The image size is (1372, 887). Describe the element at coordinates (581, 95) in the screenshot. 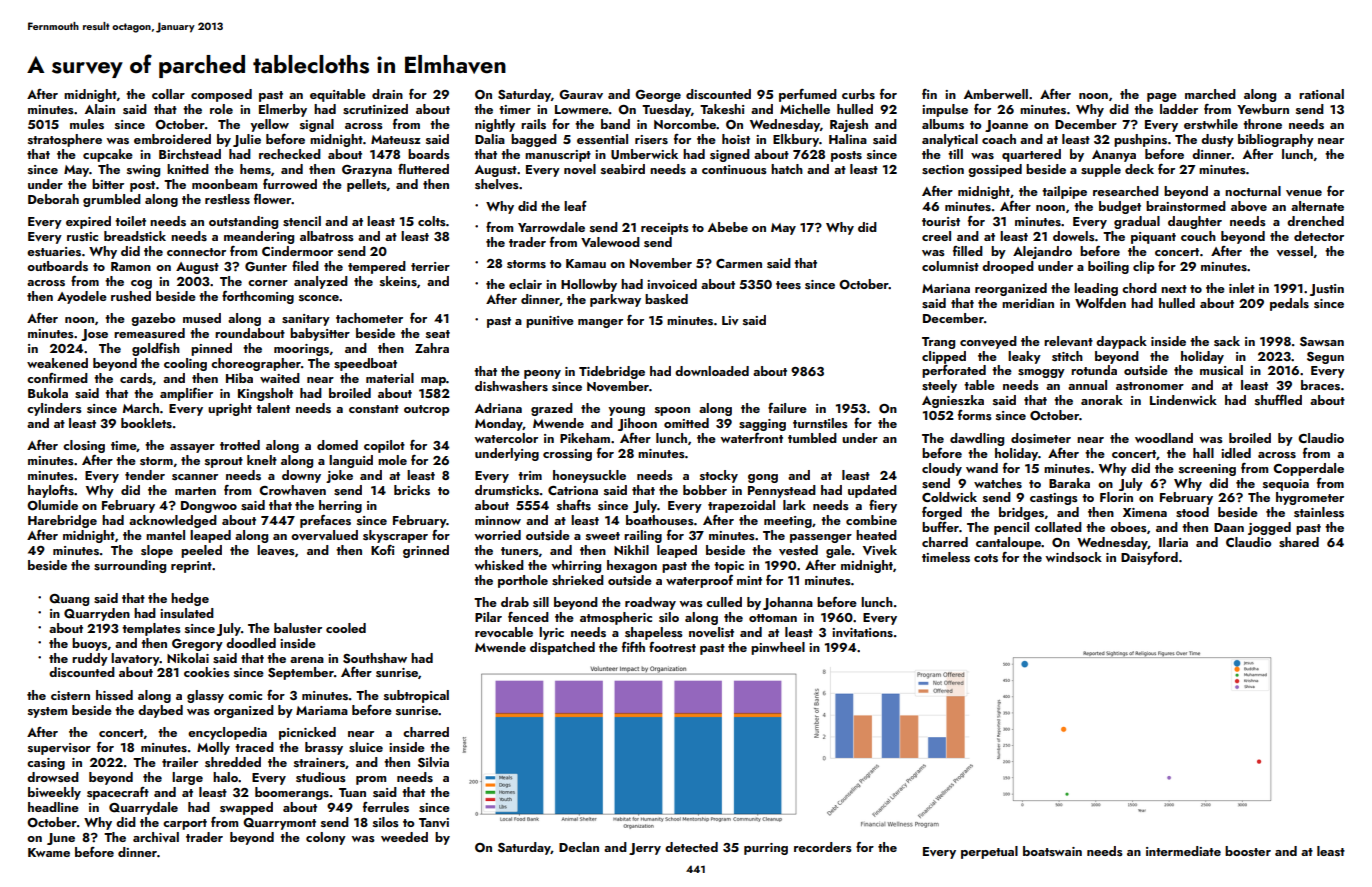

I see `Gaurav` at that location.
